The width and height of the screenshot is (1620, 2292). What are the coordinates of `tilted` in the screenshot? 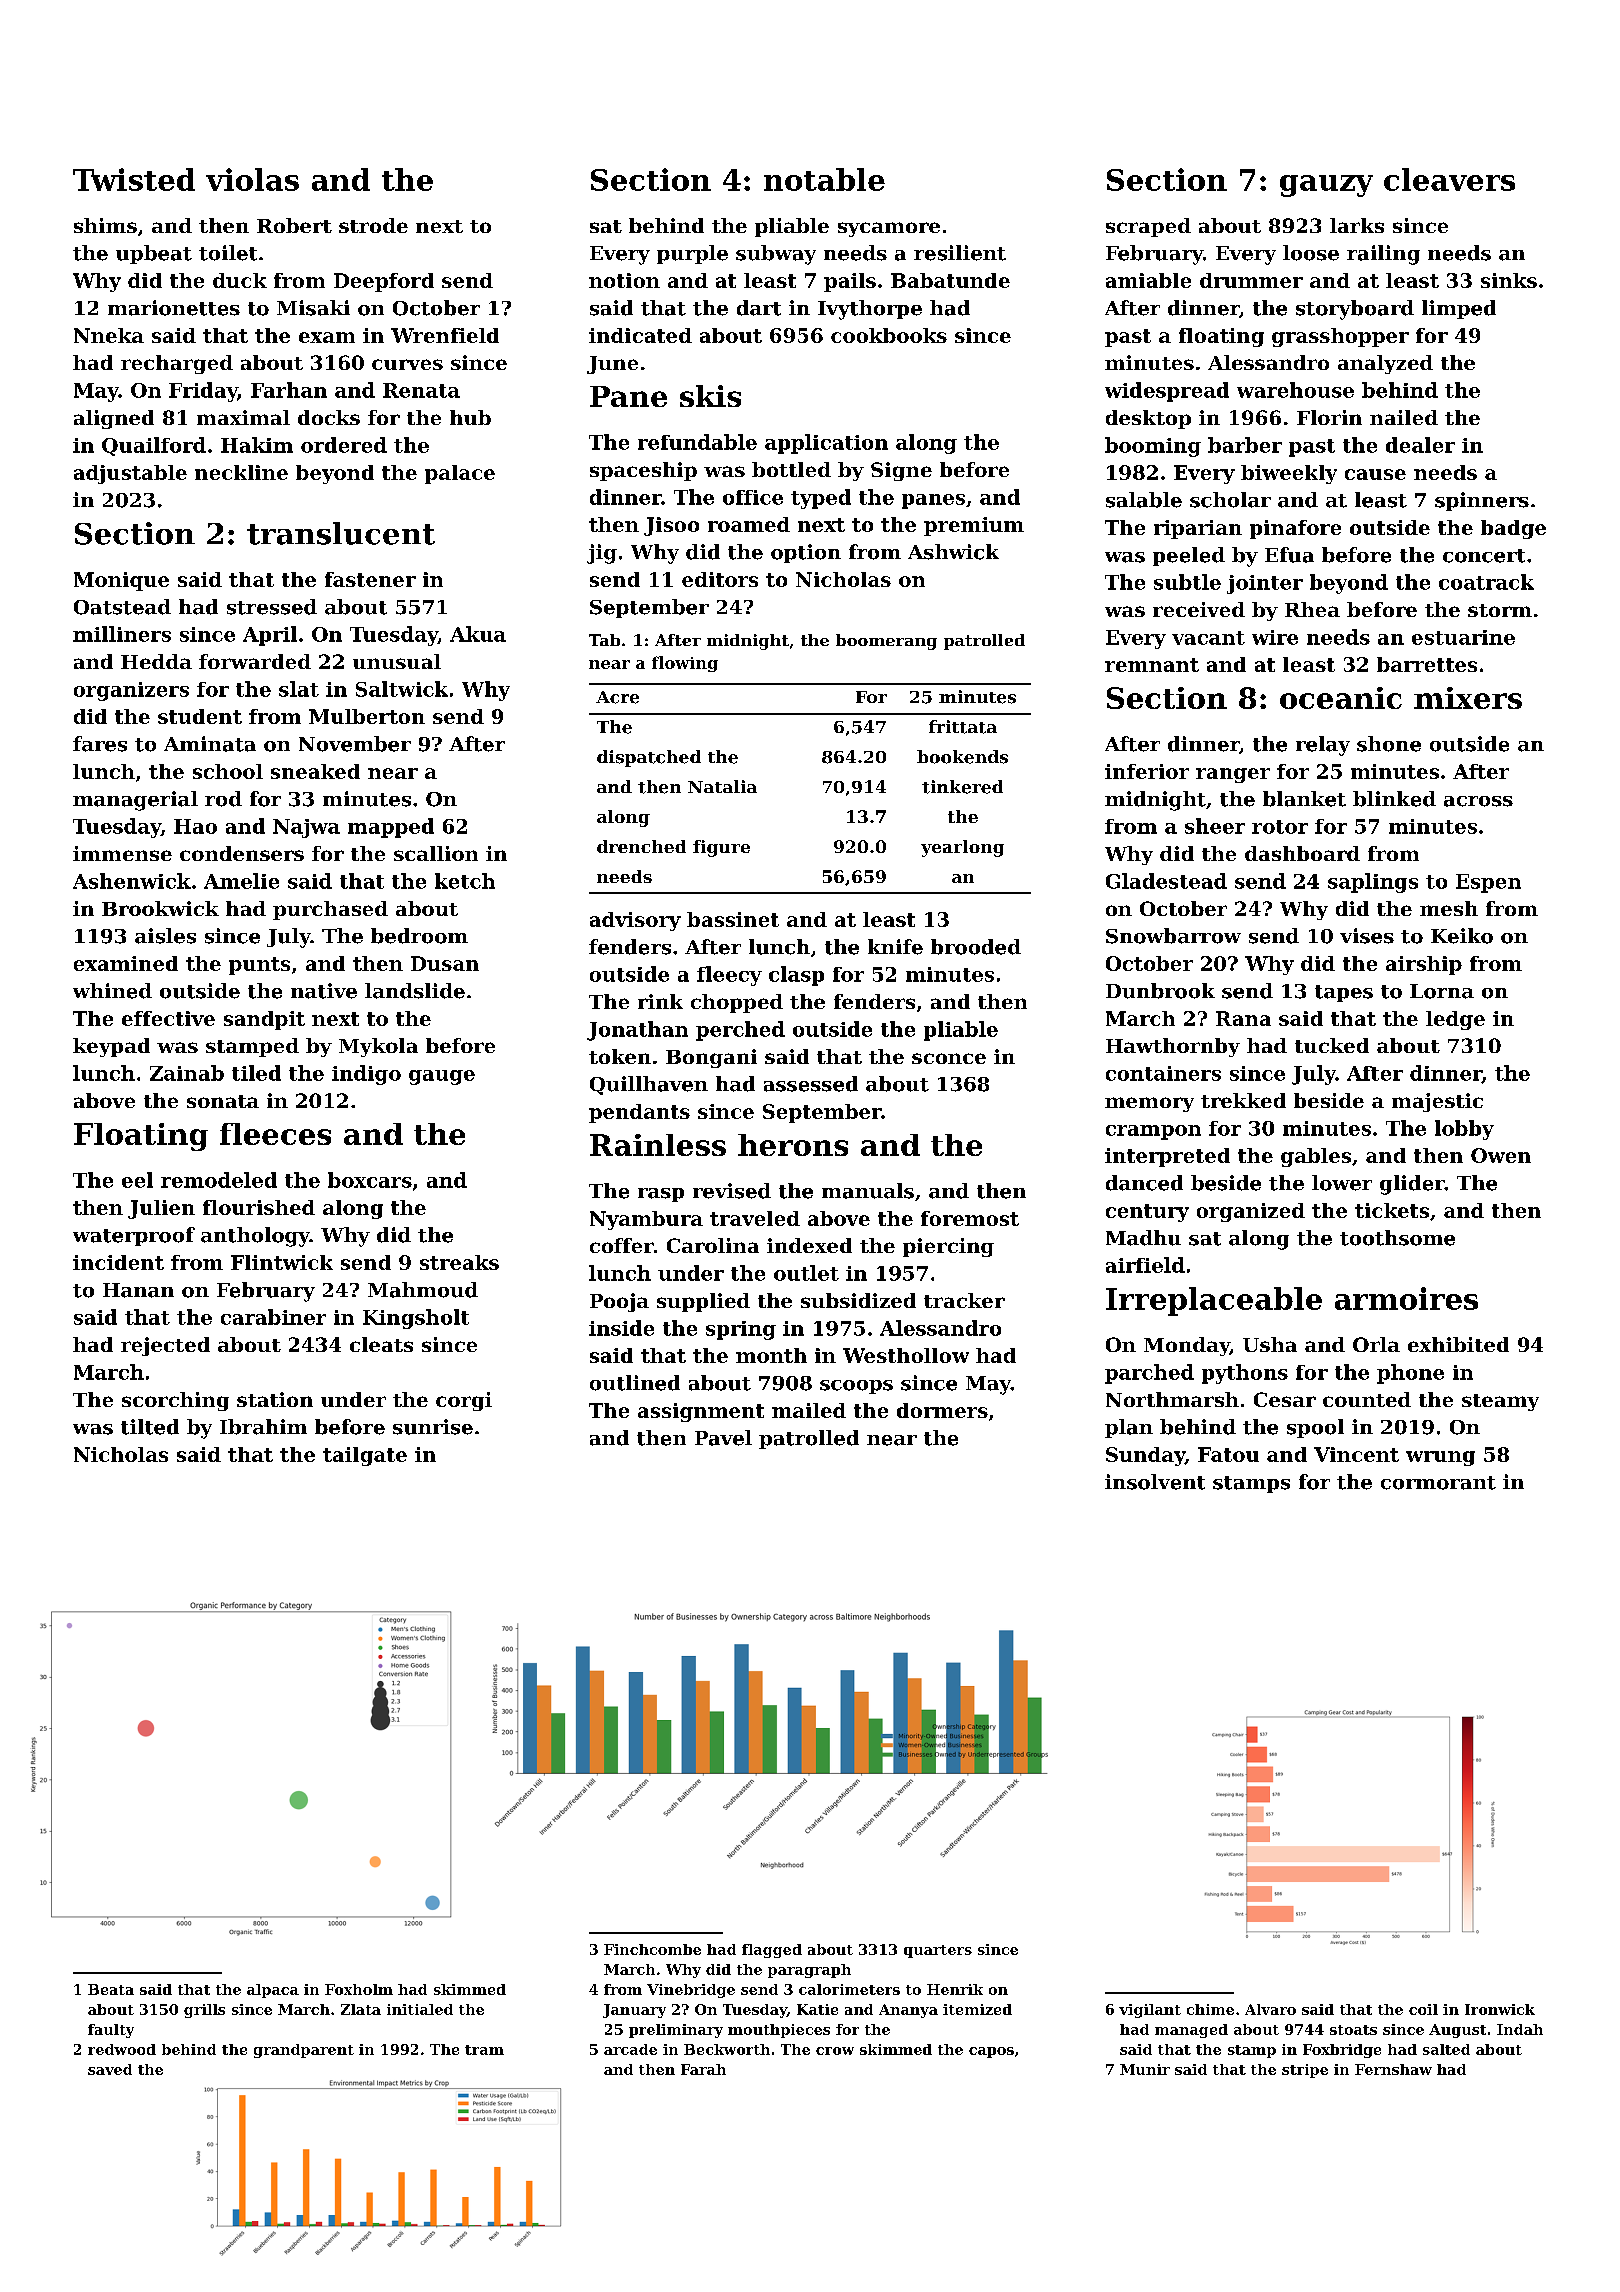 It's located at (150, 1427).
